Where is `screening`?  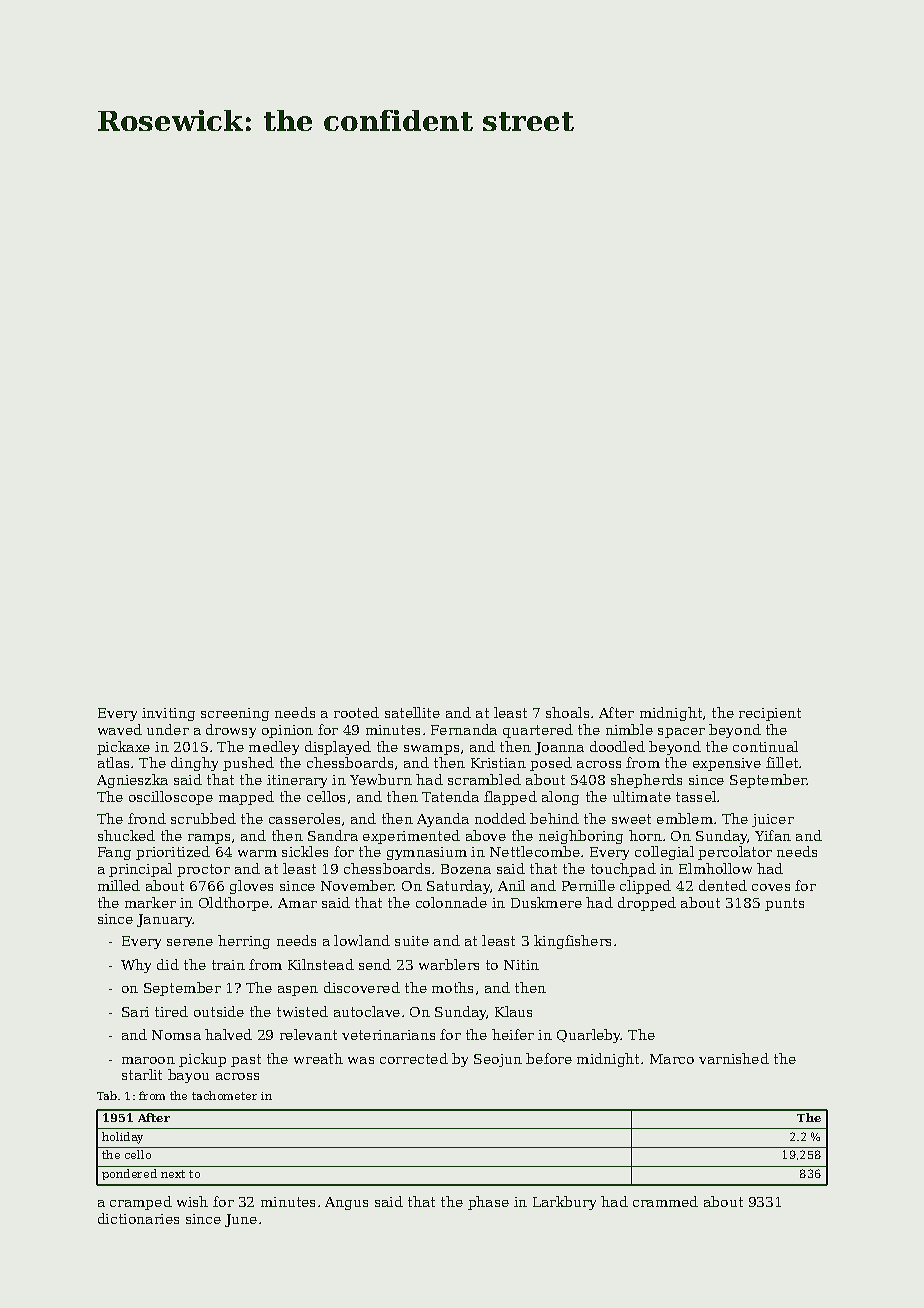
screening is located at coordinates (235, 714).
